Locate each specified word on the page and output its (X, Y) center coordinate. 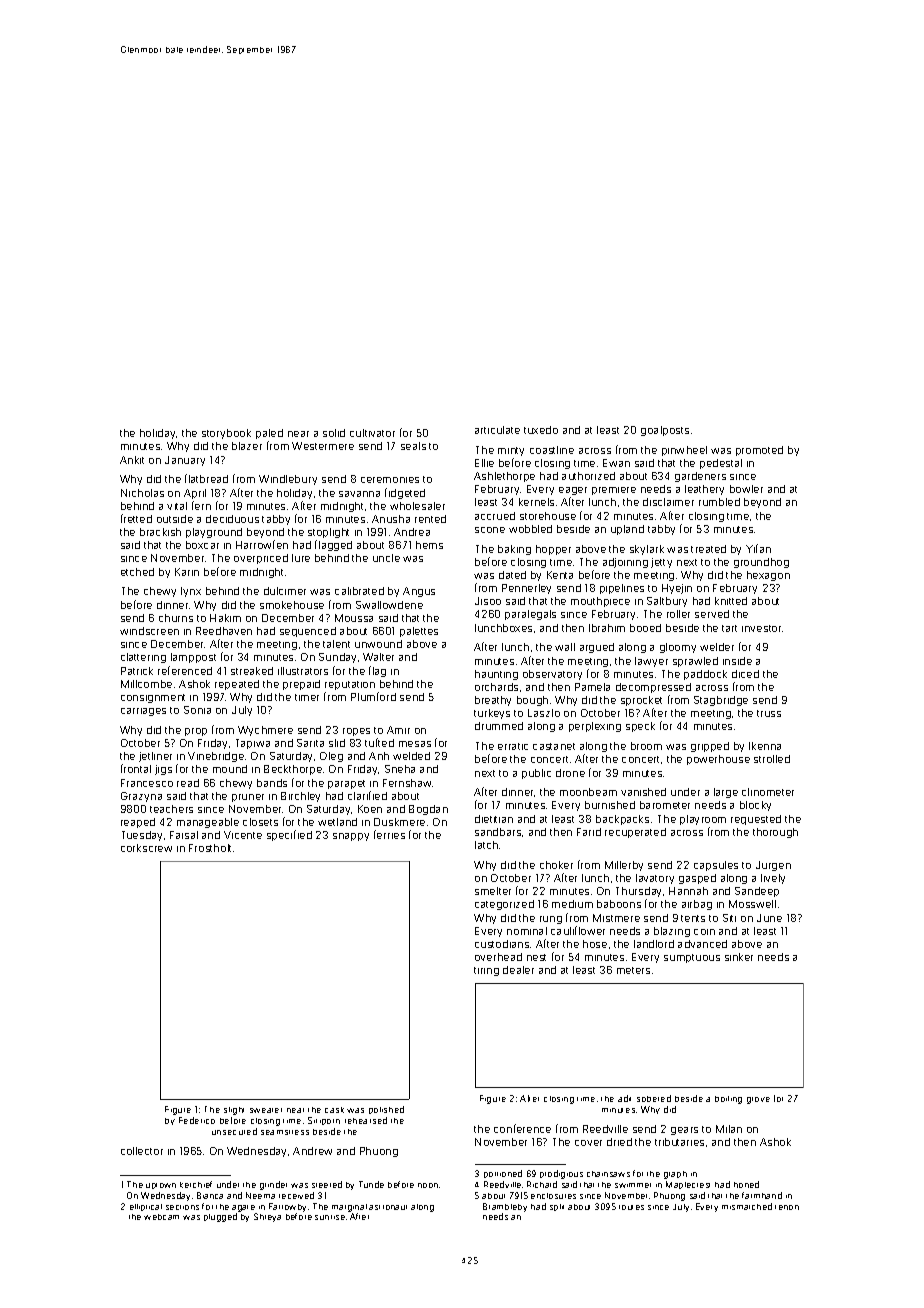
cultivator (372, 433)
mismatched (747, 1206)
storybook (226, 434)
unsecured (234, 1131)
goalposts (665, 431)
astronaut (388, 1207)
